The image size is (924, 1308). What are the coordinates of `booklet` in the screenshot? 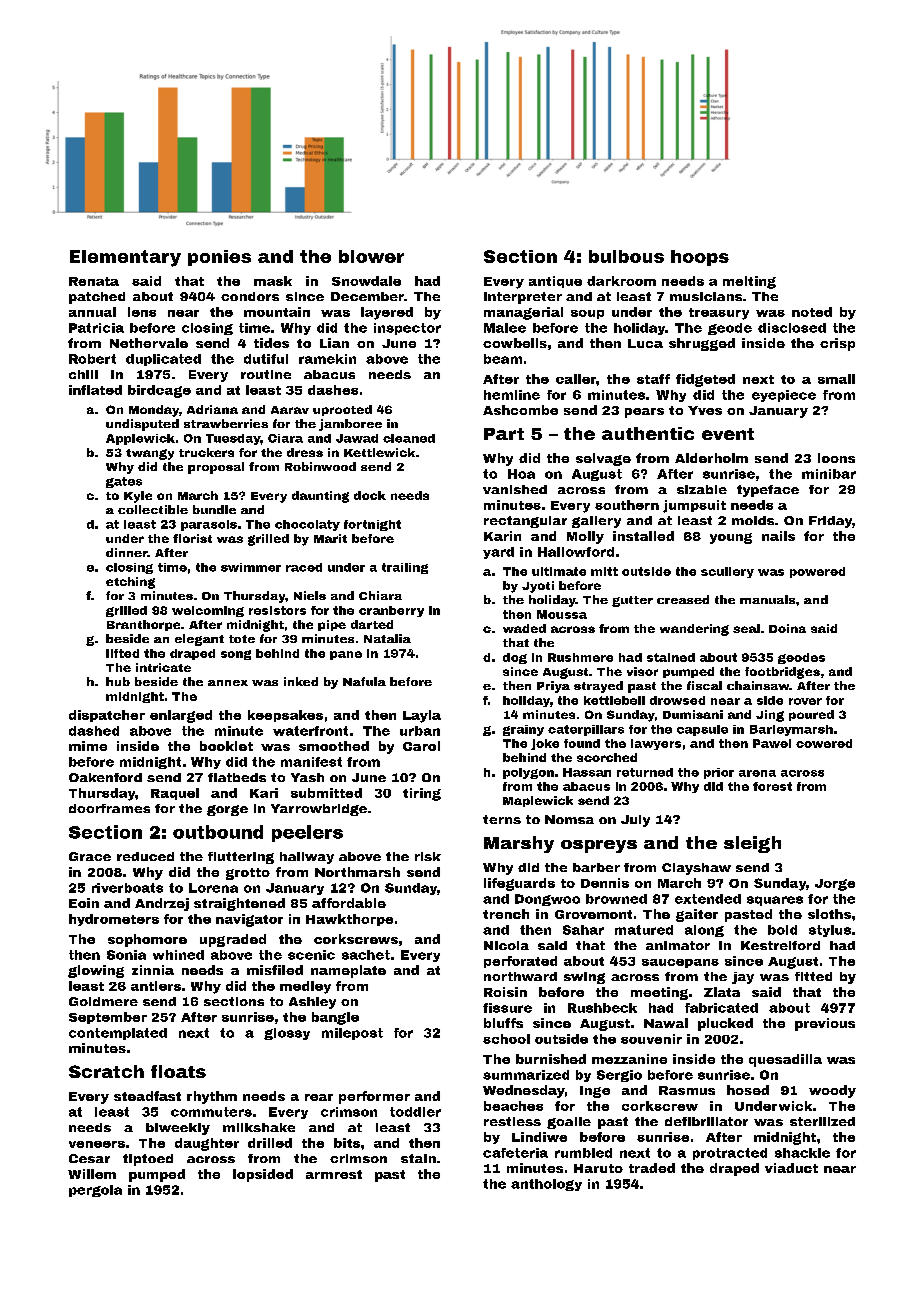 It's located at (226, 746).
